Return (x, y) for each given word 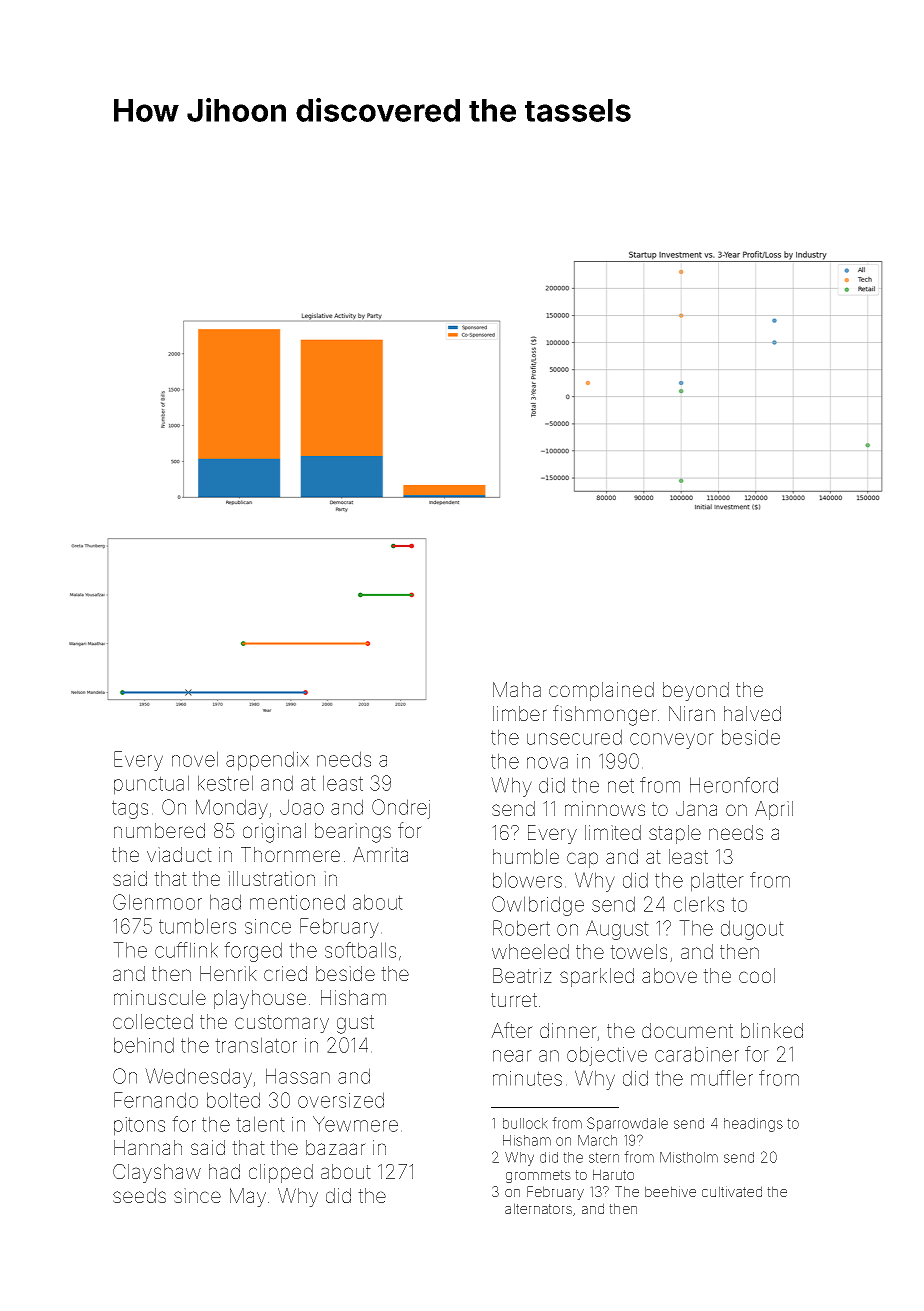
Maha (517, 689)
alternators (538, 1208)
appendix (267, 761)
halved (752, 713)
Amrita (380, 854)
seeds (139, 1195)
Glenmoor (157, 902)
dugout (752, 930)
